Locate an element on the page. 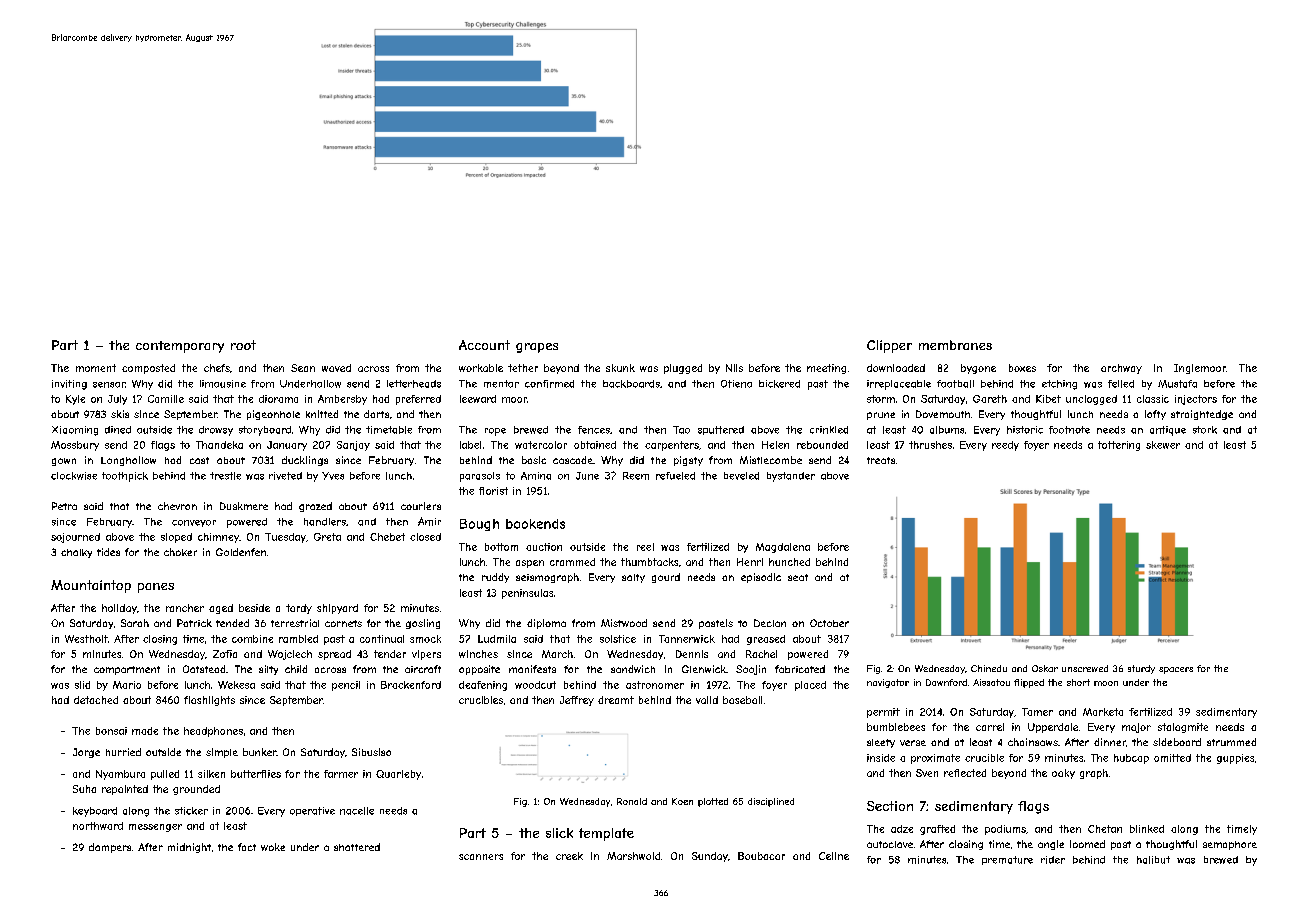 The height and width of the image is (924, 1308). football is located at coordinates (955, 384).
